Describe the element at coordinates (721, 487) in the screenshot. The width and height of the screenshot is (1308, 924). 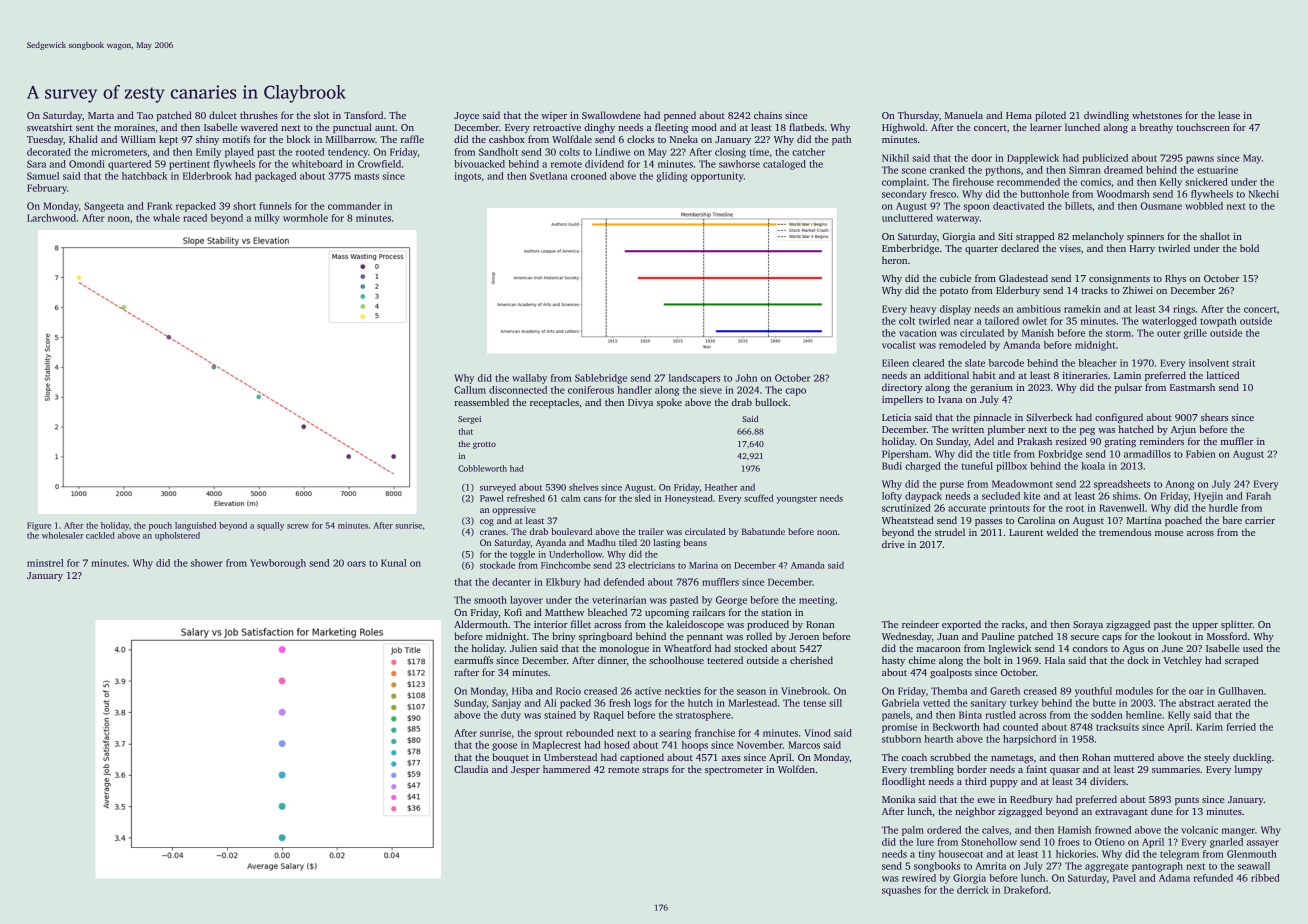
I see `Heather` at that location.
